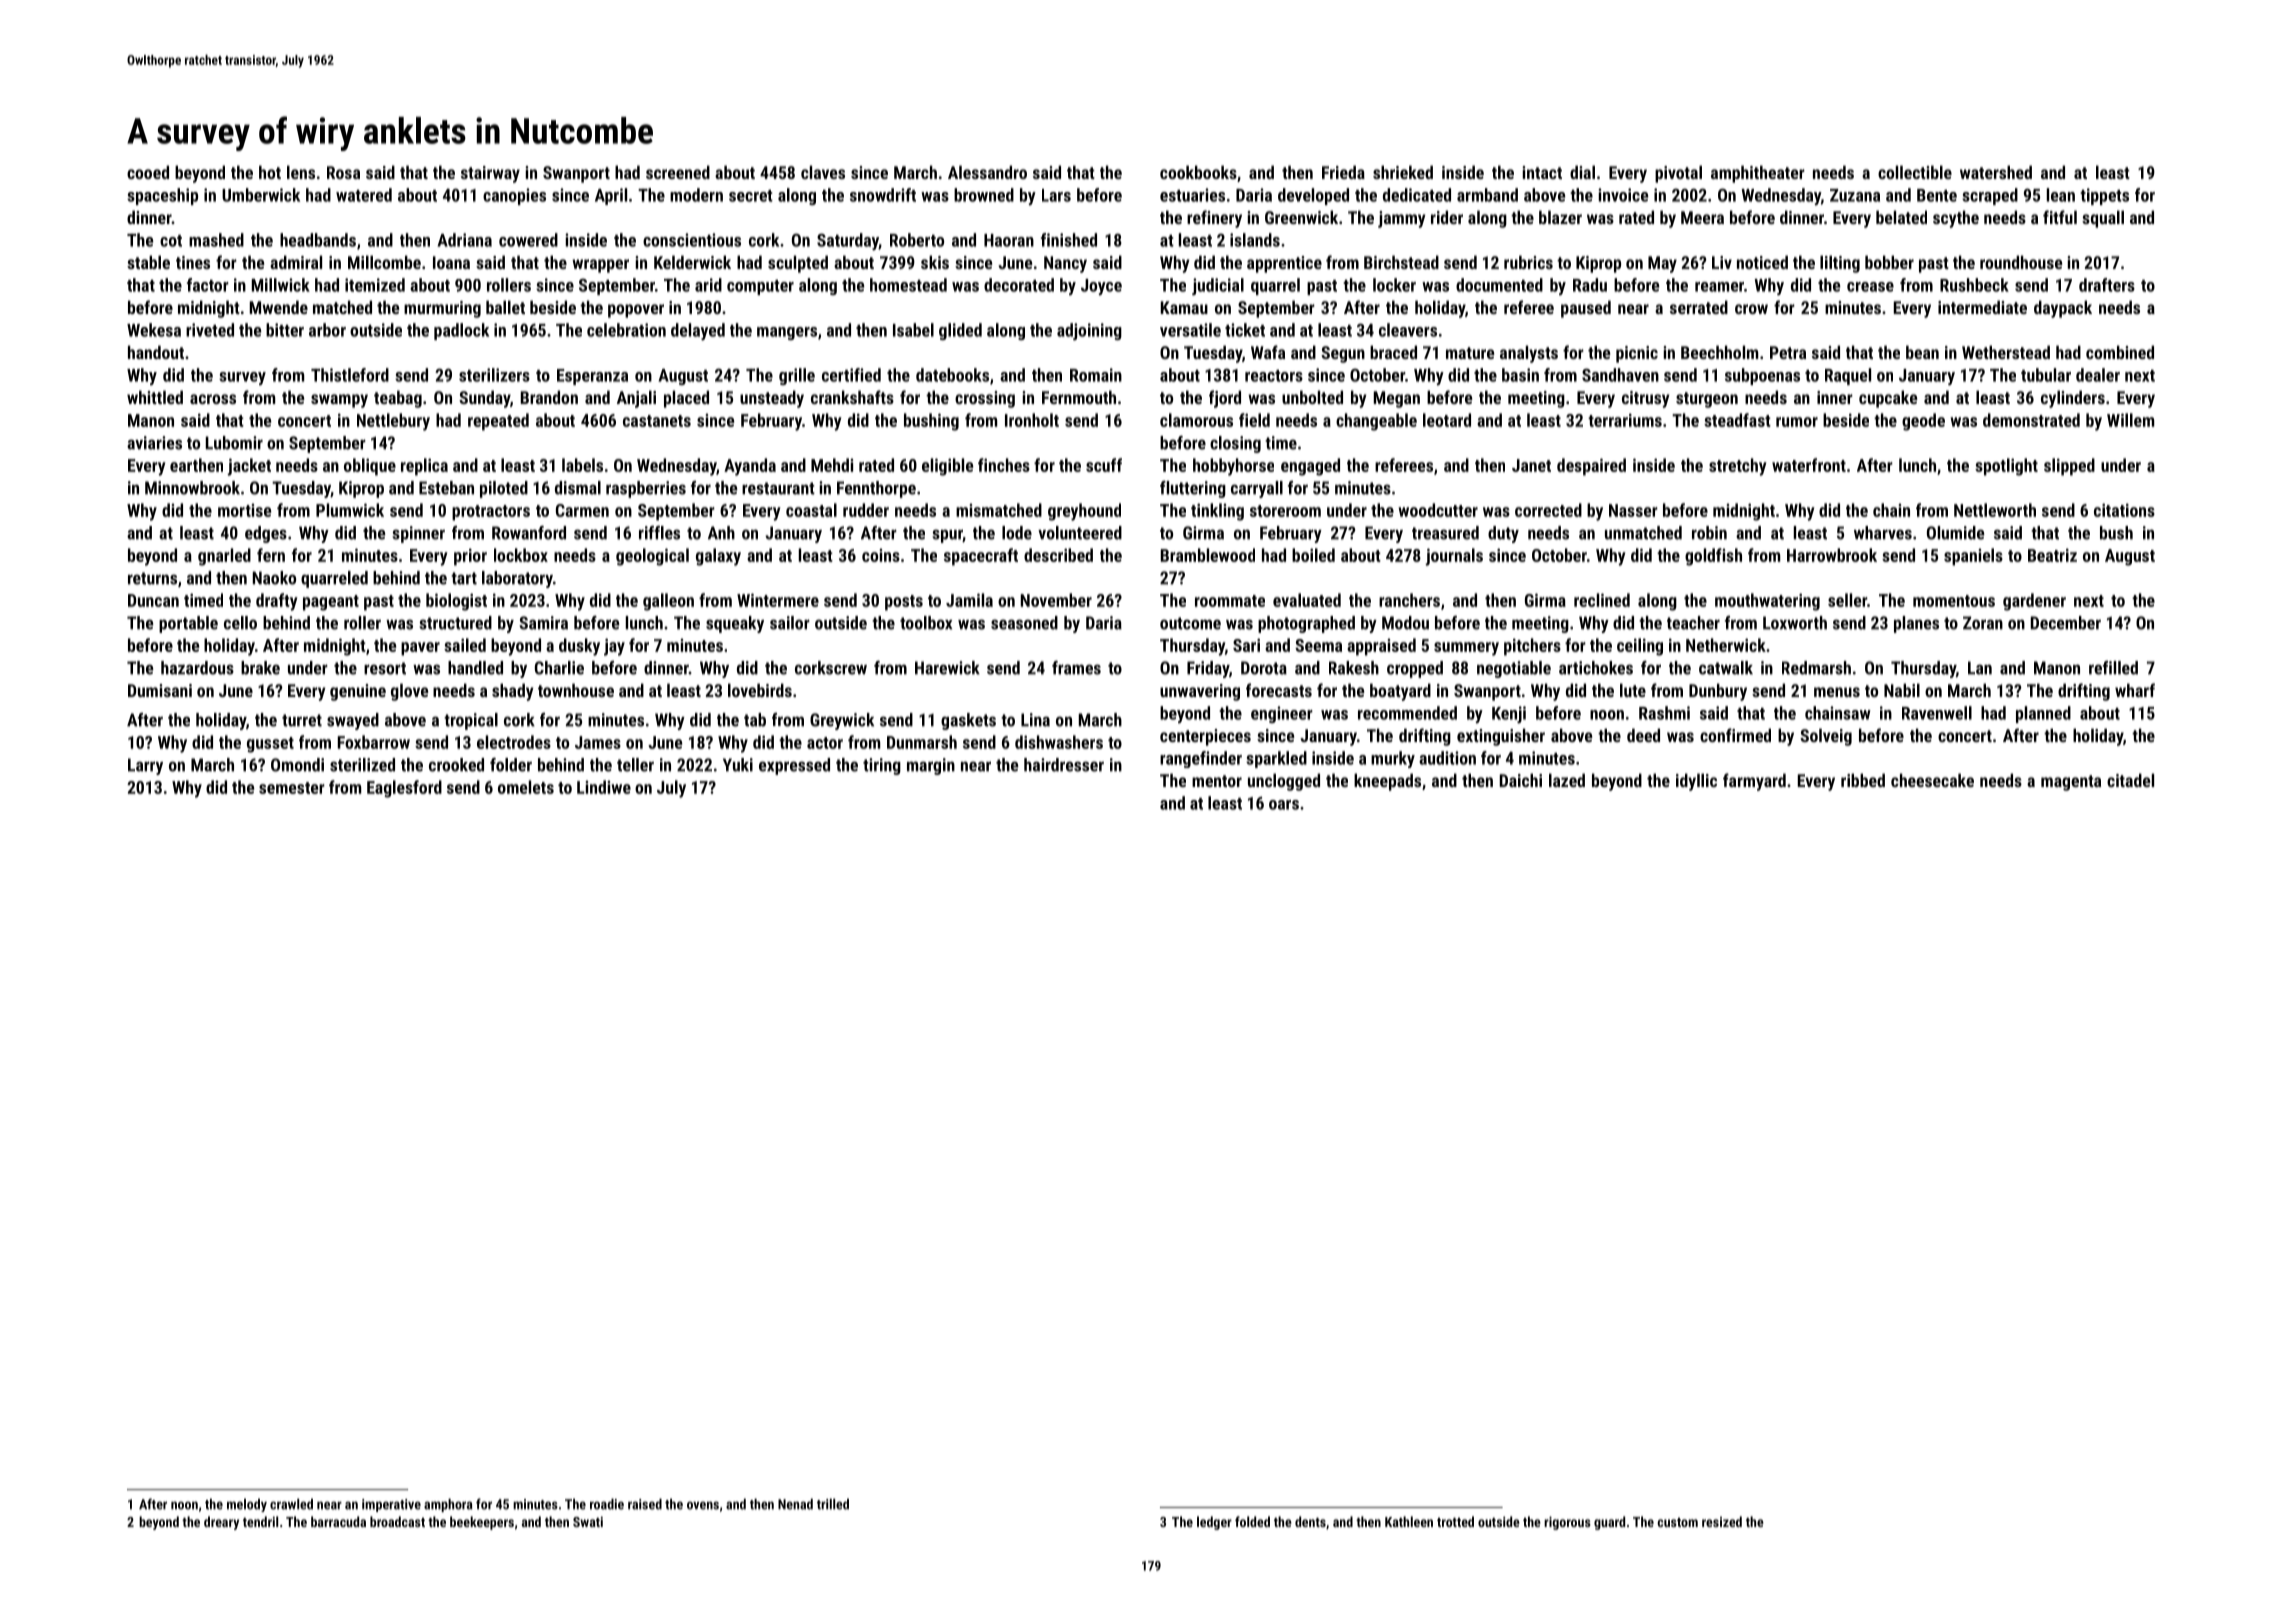 The width and height of the screenshot is (2282, 1614). I want to click on guard, so click(1609, 1523).
